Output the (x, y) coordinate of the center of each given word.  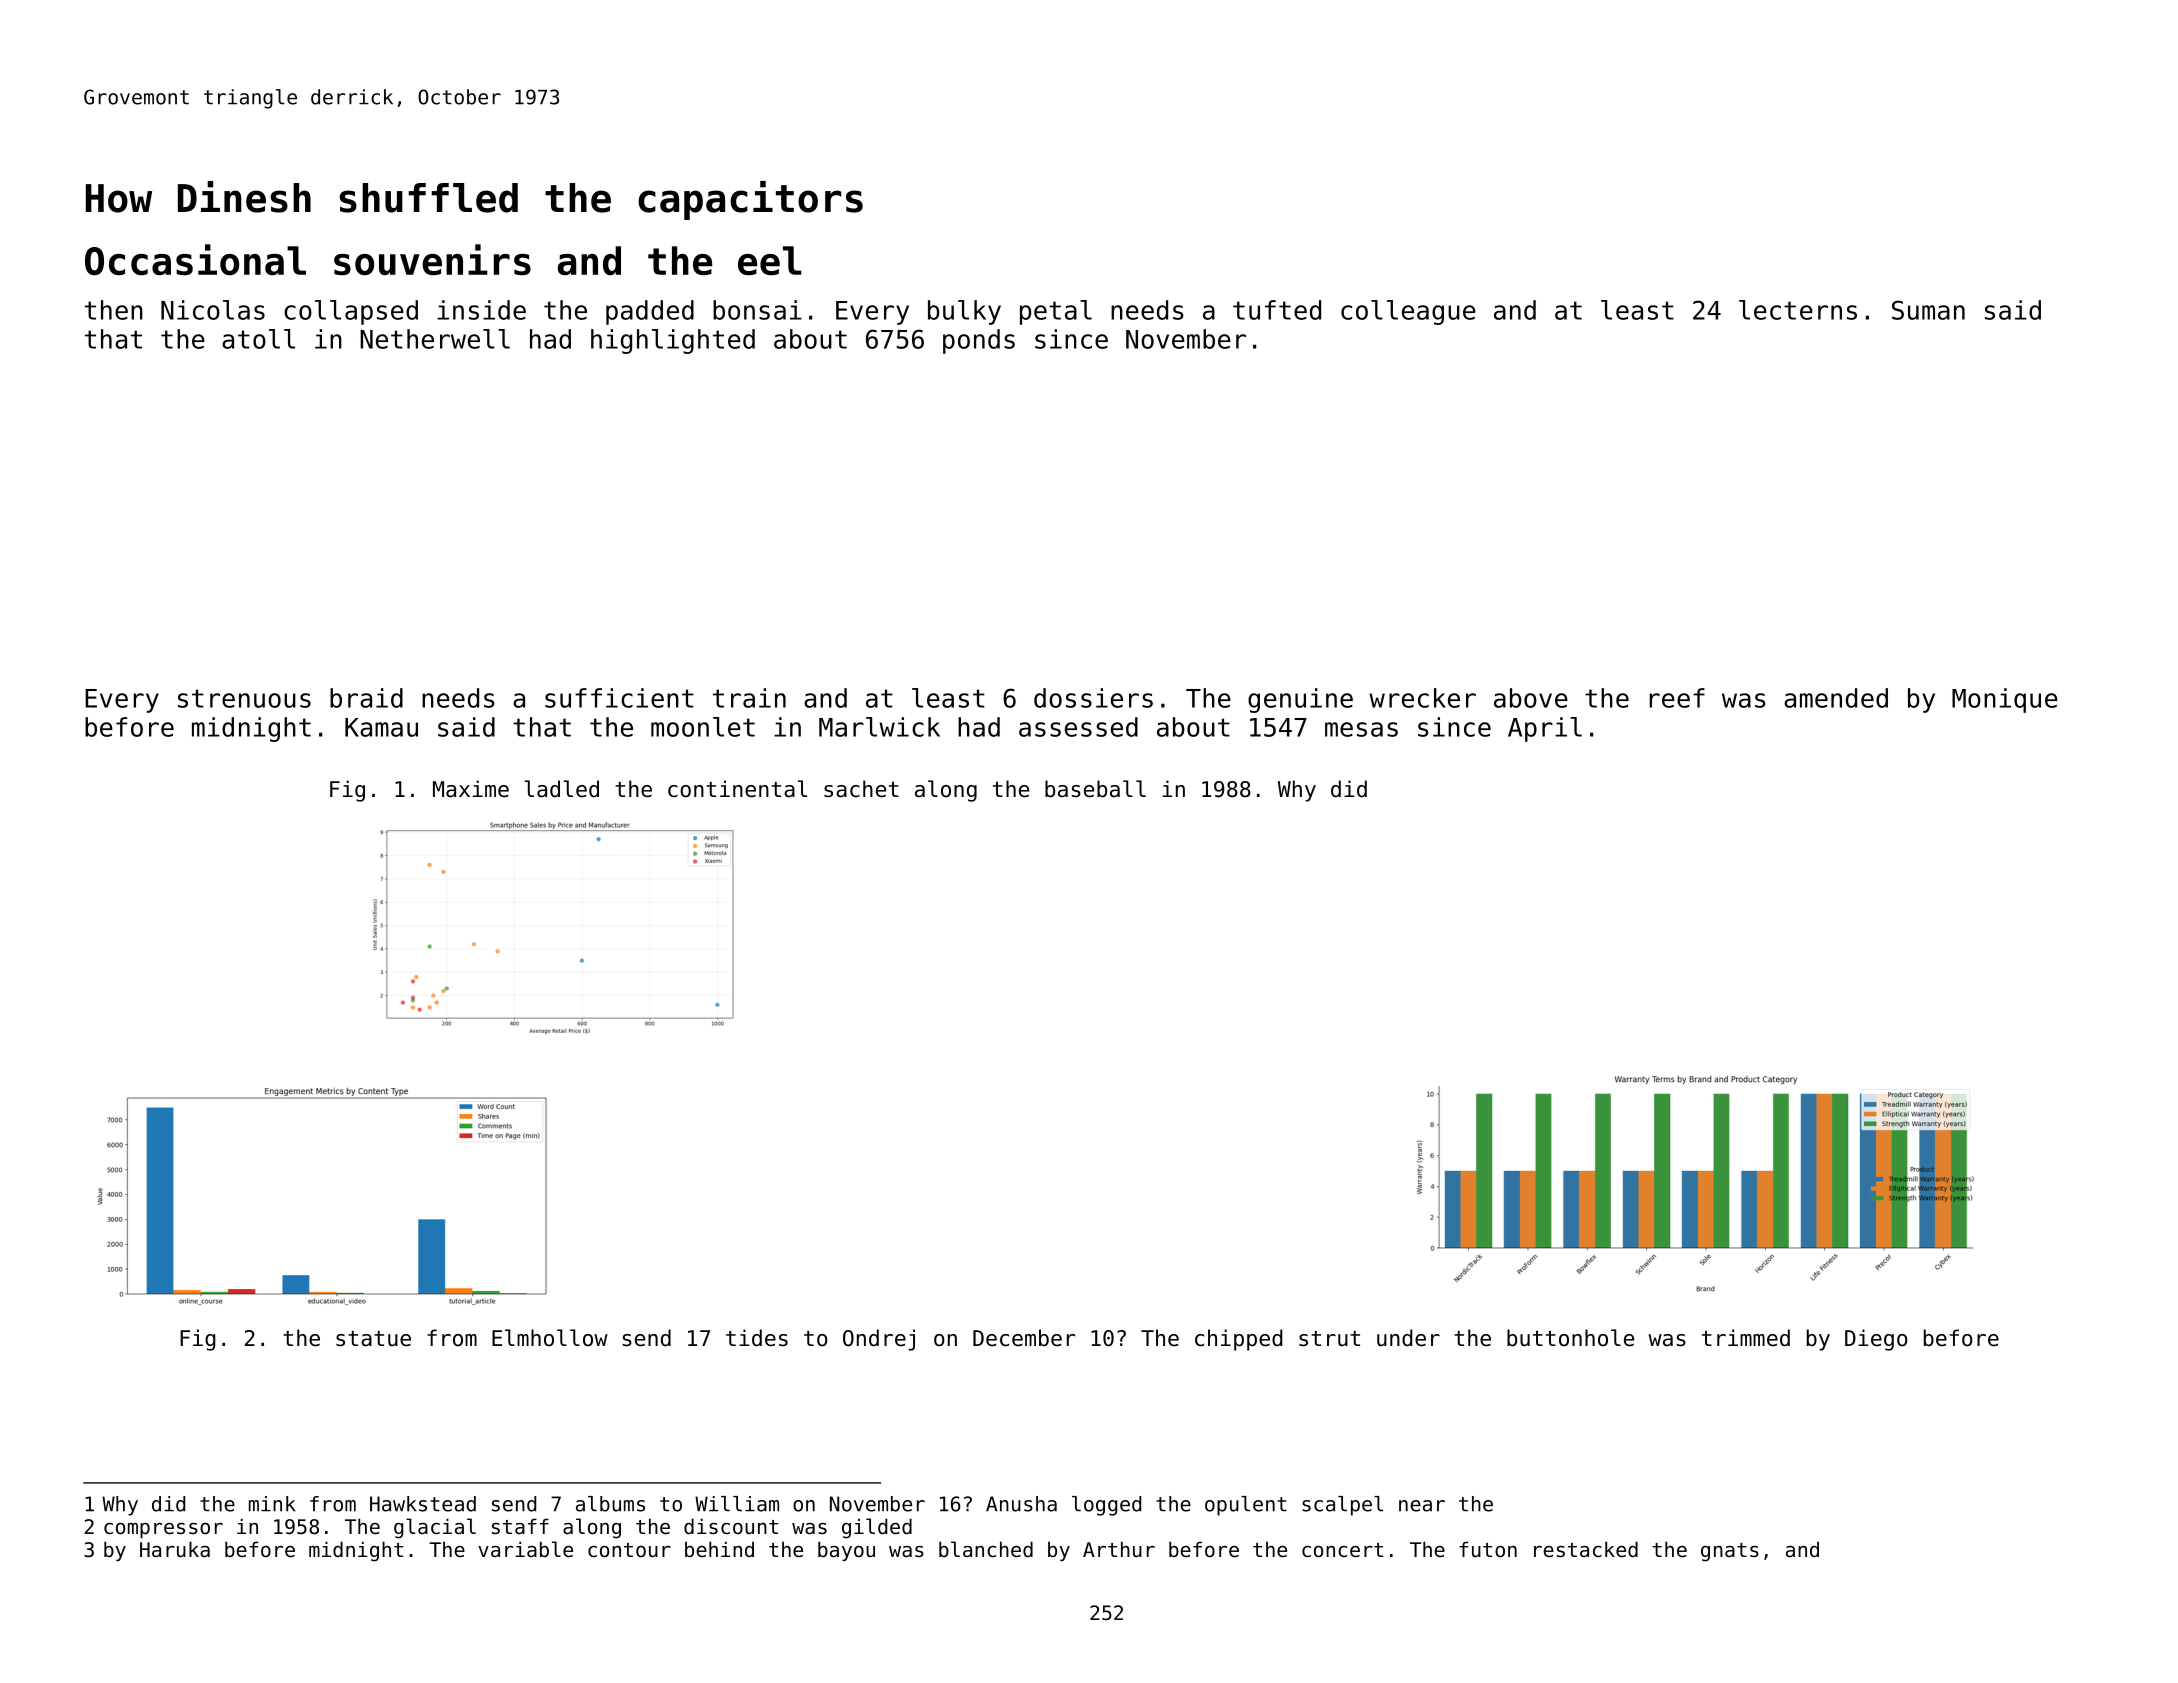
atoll (258, 339)
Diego (1876, 1340)
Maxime (471, 789)
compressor (163, 1530)
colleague (1408, 312)
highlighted (673, 341)
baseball (1095, 789)
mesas (1361, 729)
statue (373, 1339)
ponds (979, 341)
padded (650, 312)
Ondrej (879, 1340)
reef (1677, 698)
